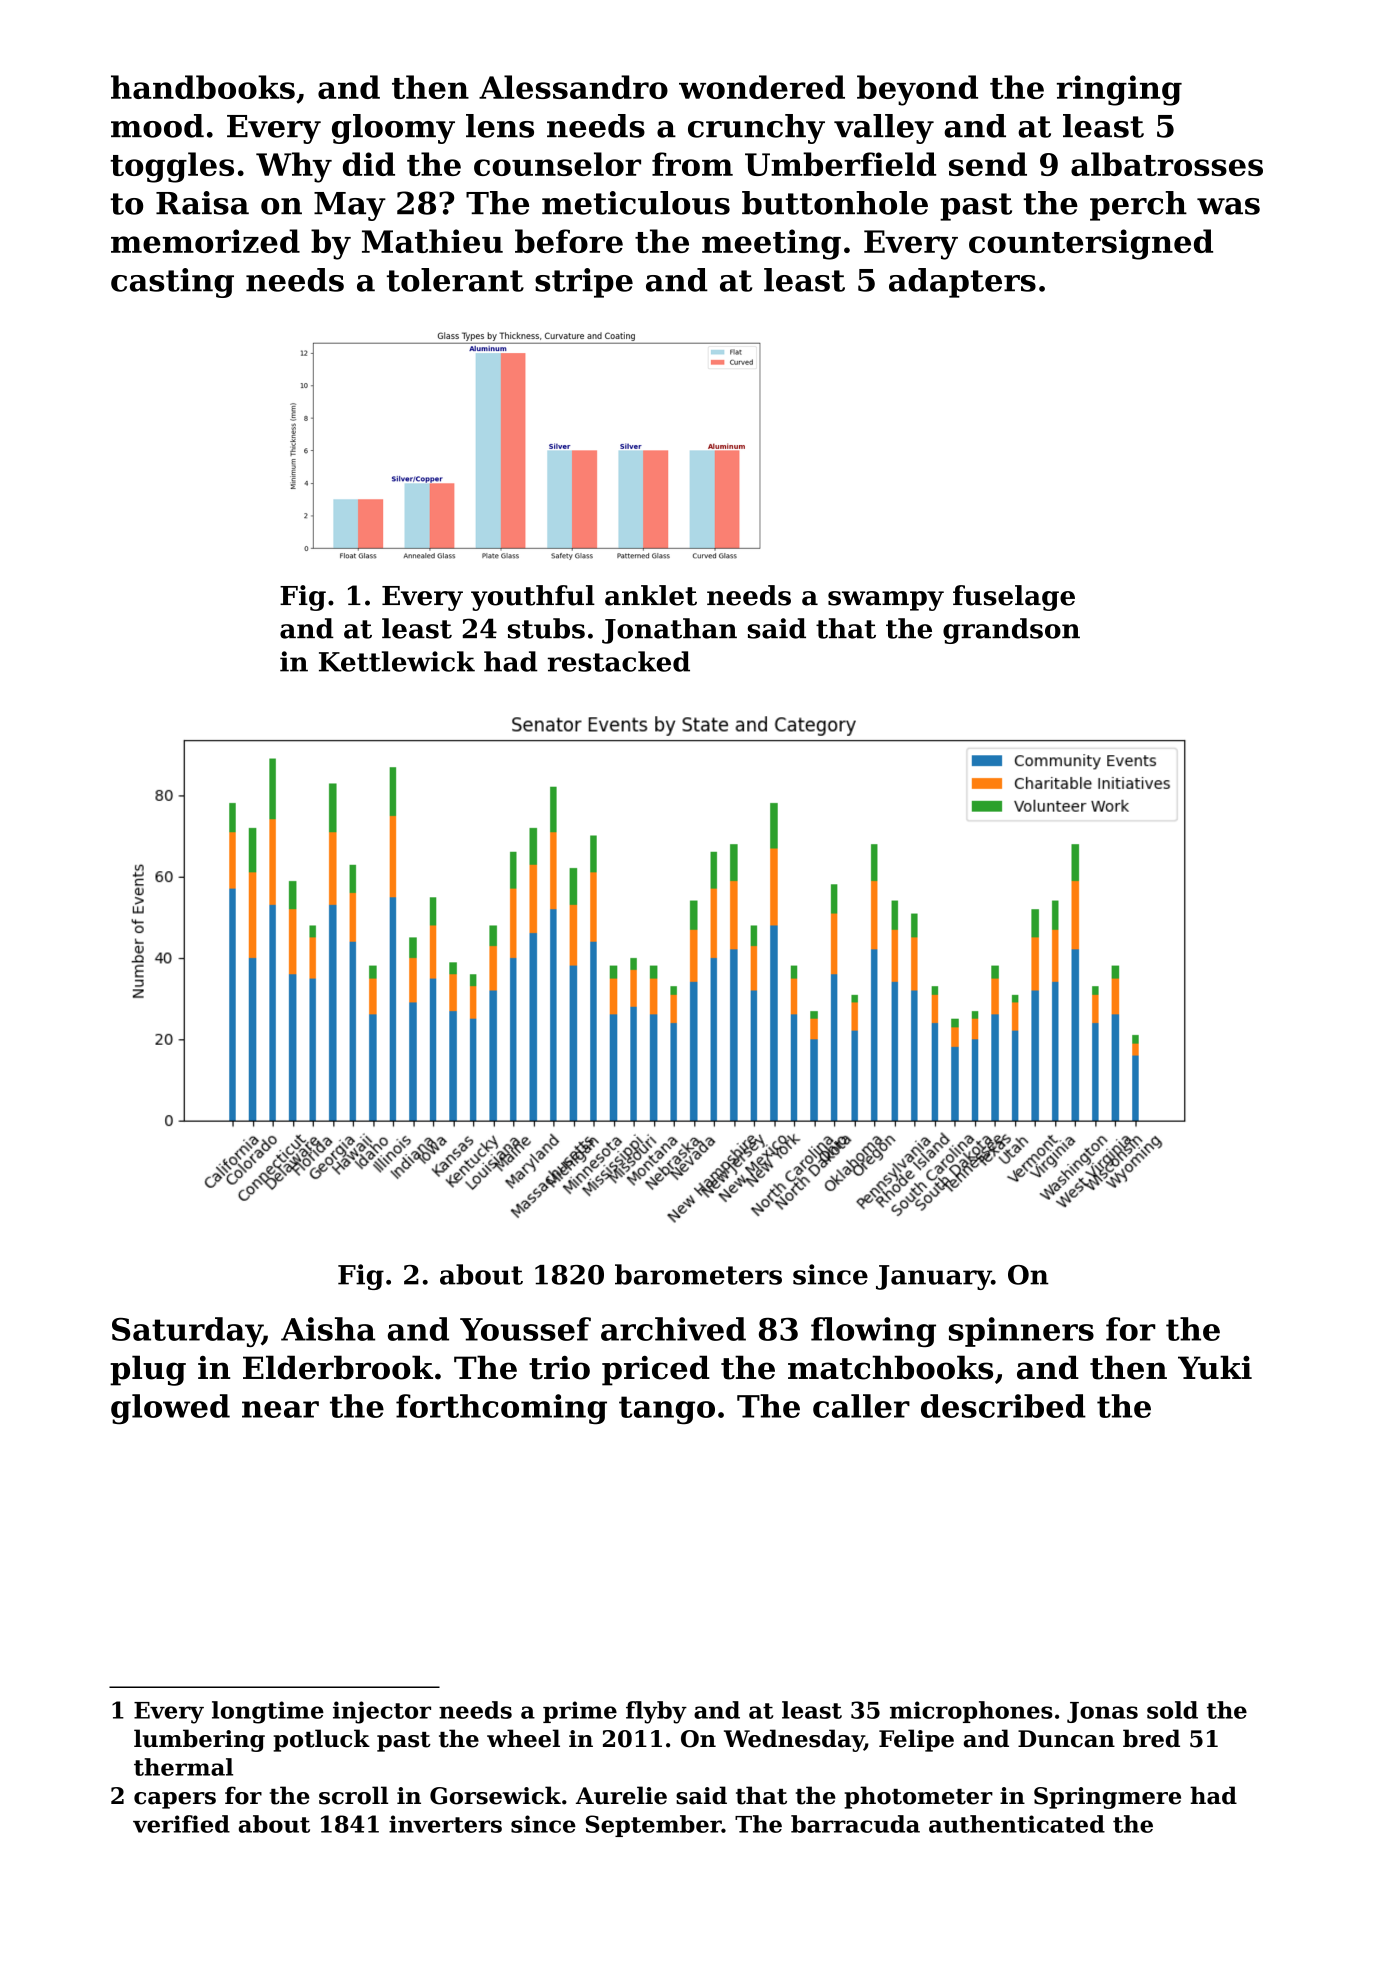  I want to click on Springmere, so click(1107, 1798).
